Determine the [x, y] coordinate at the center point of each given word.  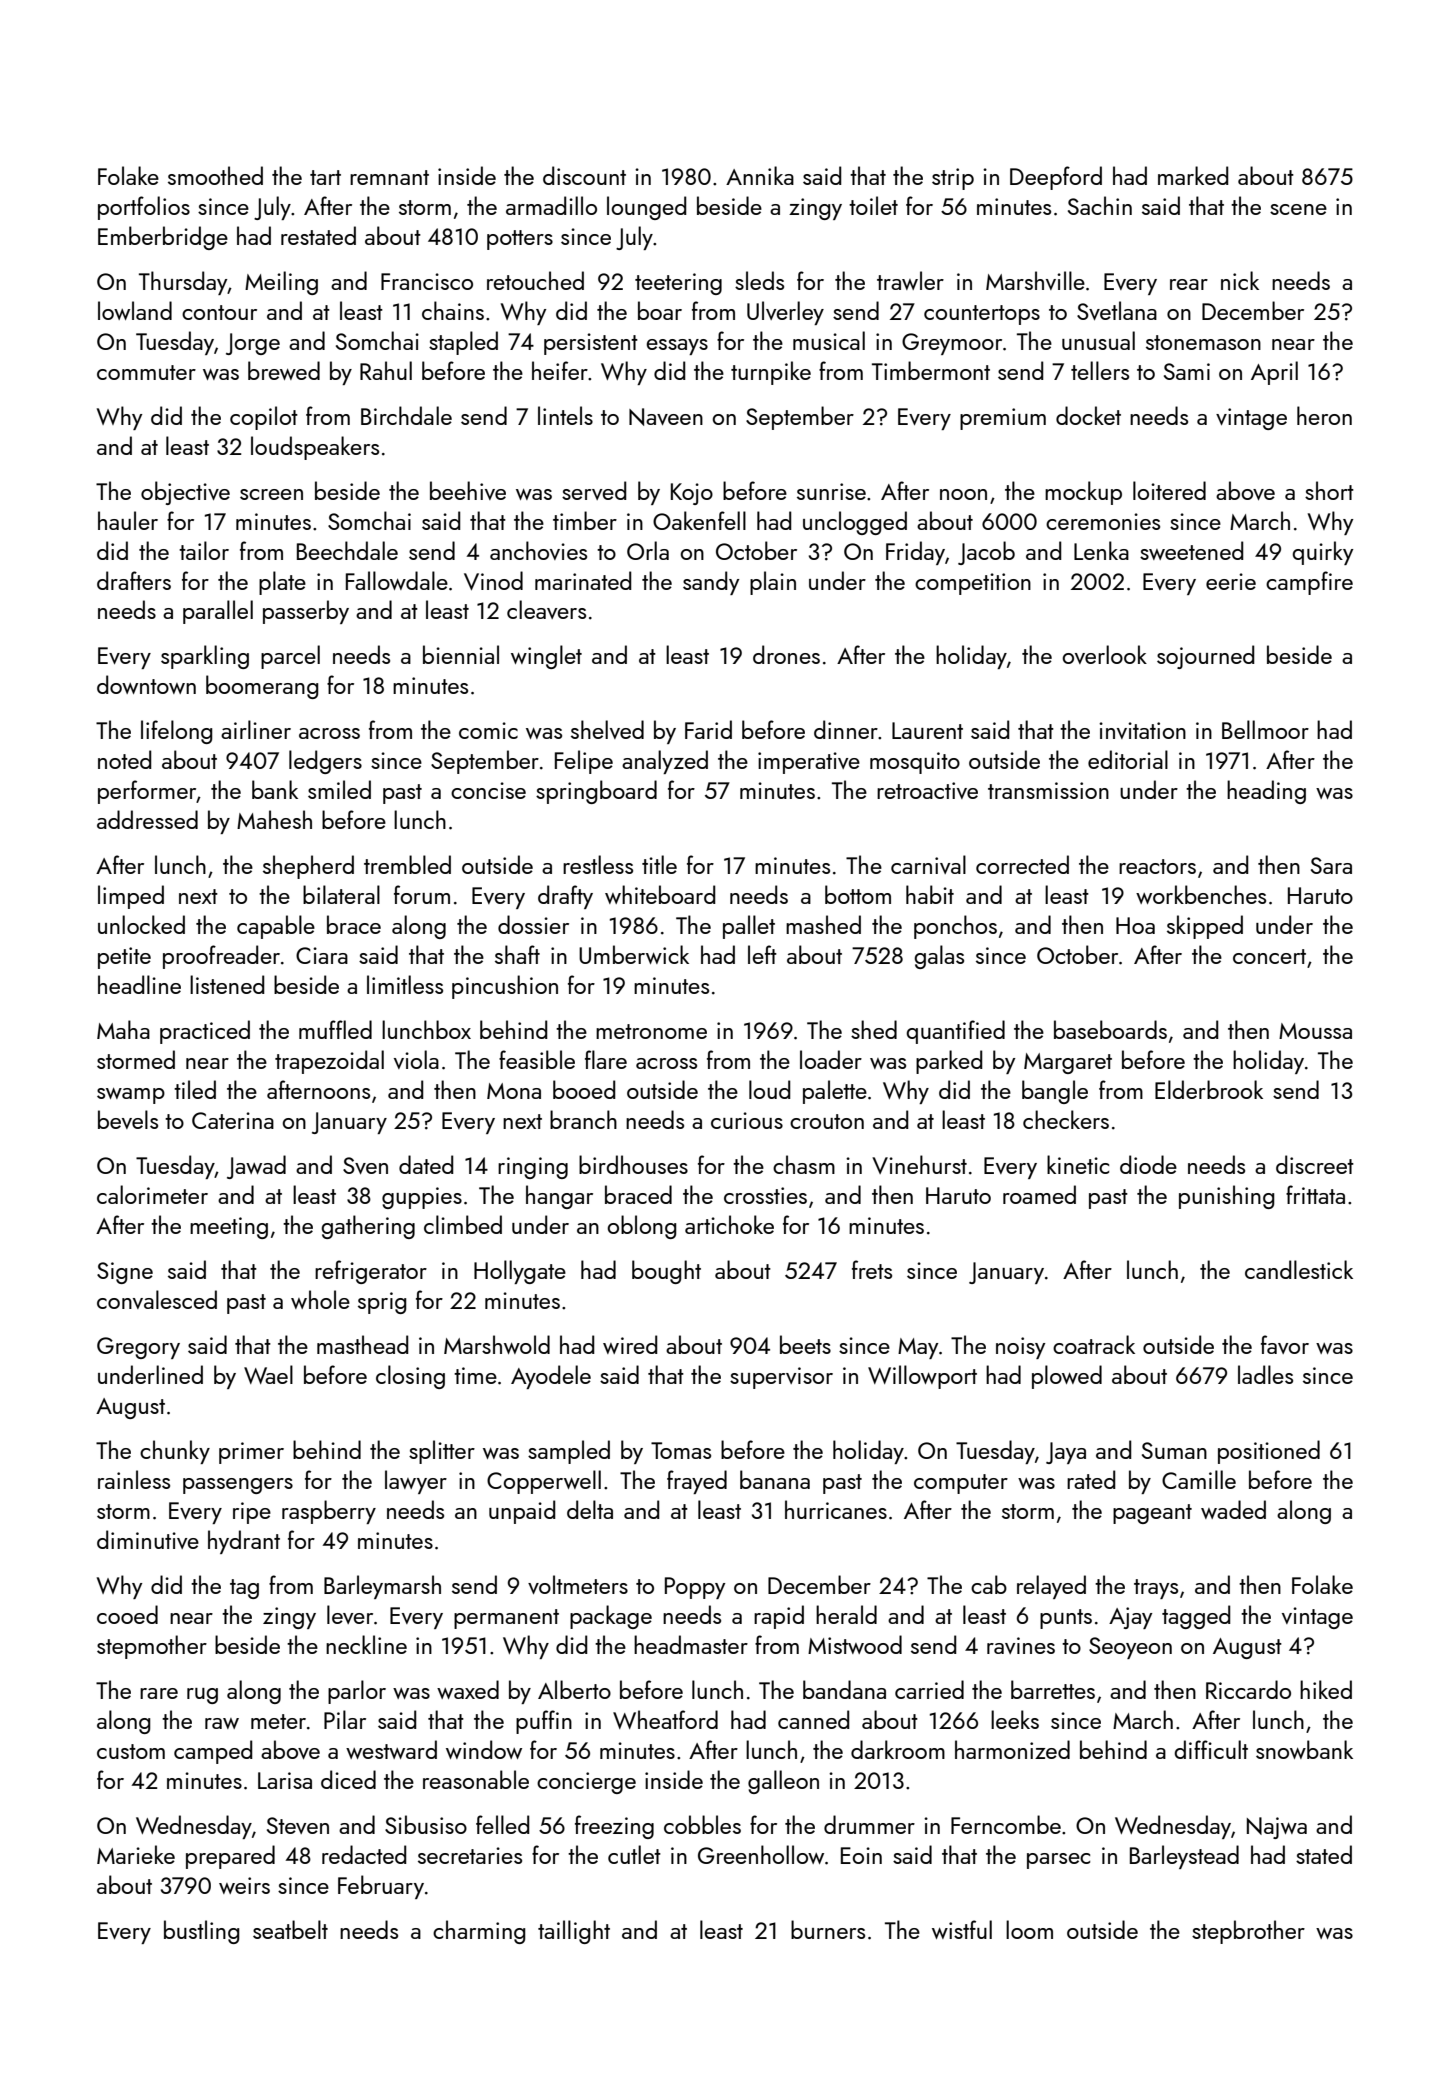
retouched [535, 280]
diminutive [148, 1539]
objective [185, 493]
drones [786, 654]
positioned [1269, 1452]
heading [1266, 792]
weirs [244, 1885]
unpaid [522, 1512]
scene [1298, 209]
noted [124, 759]
